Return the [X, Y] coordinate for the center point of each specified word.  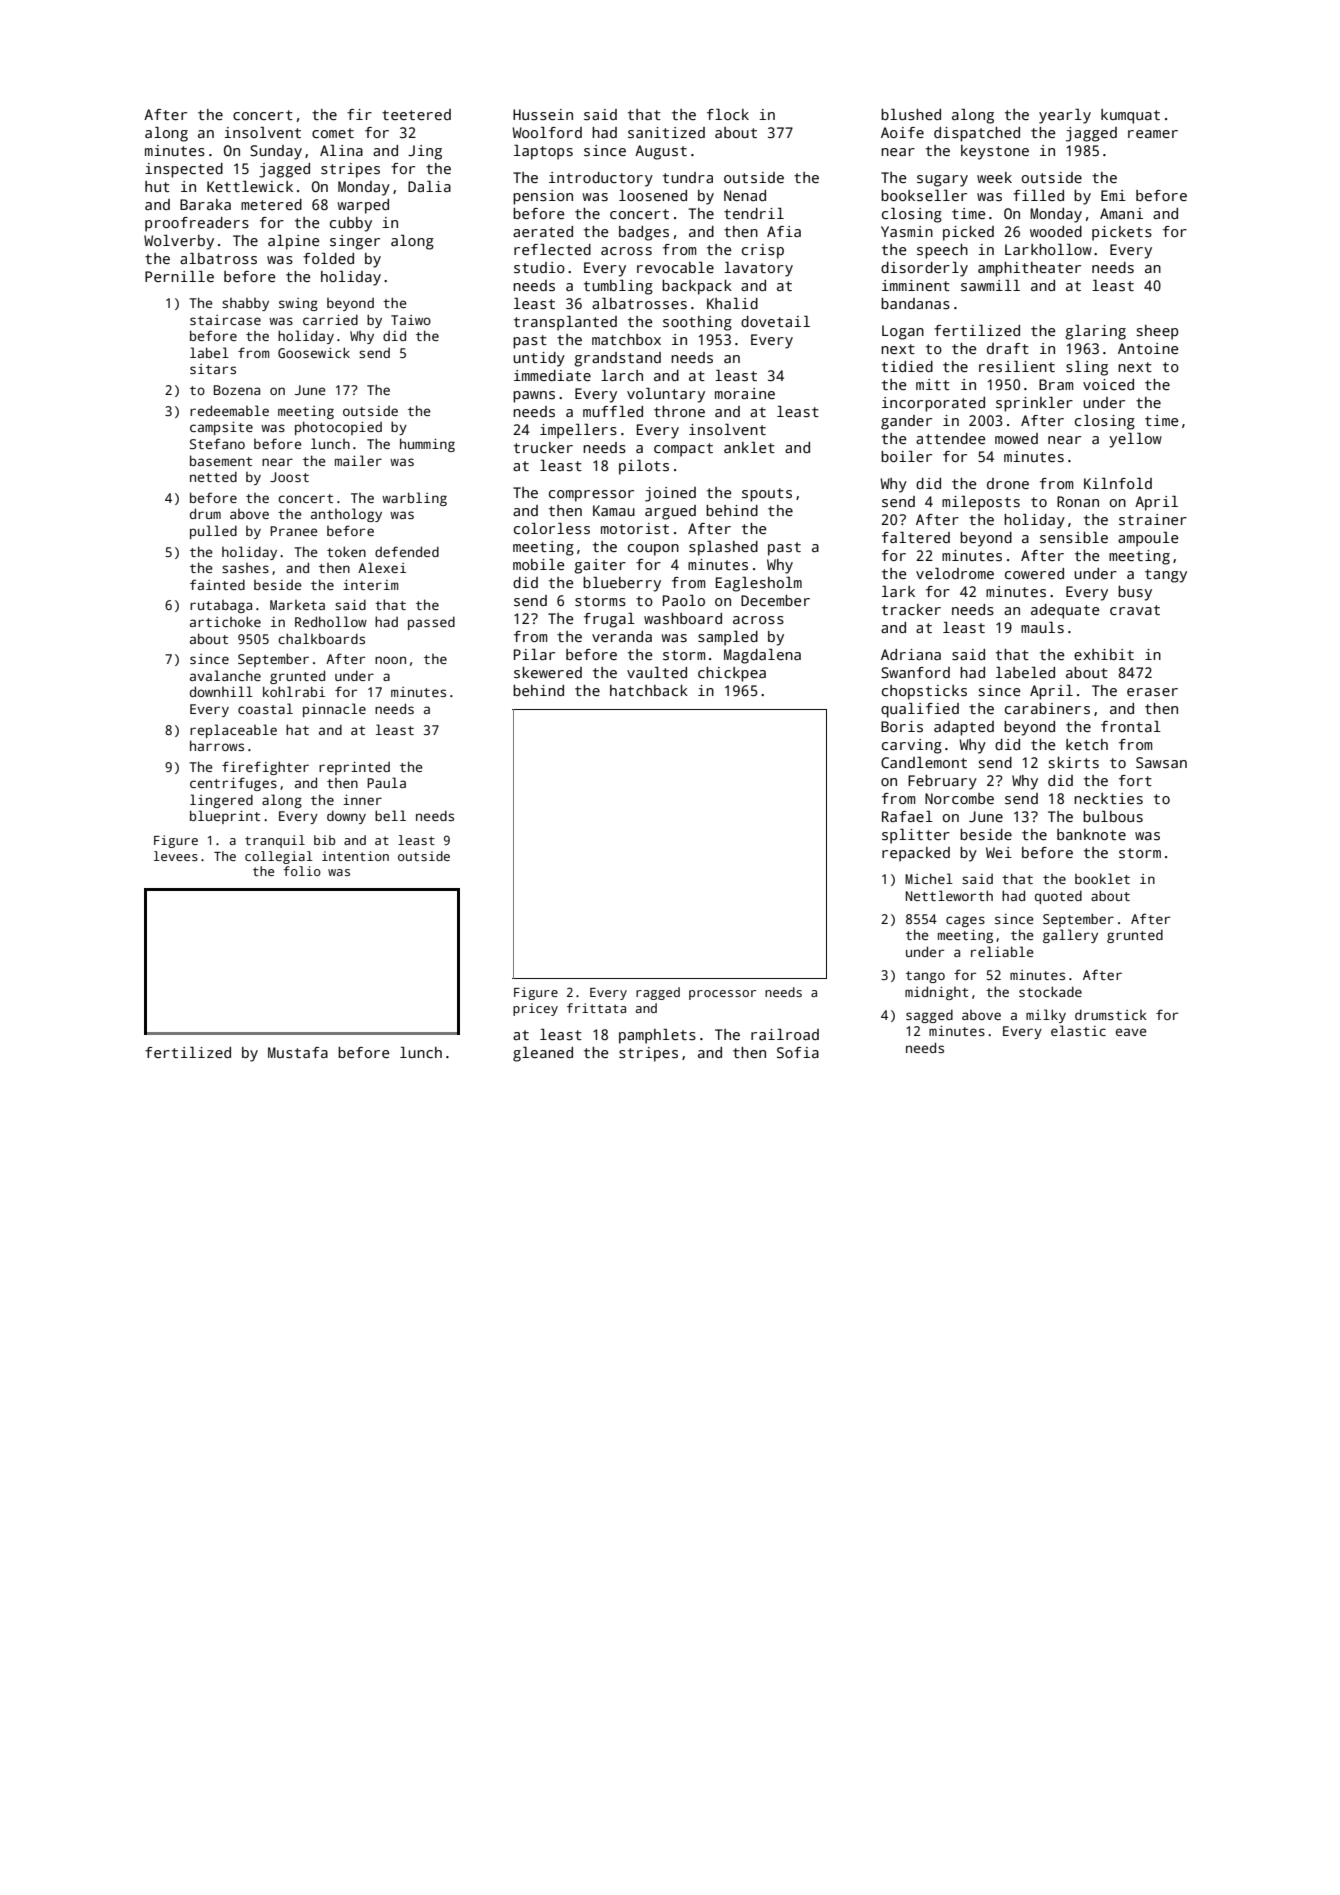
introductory [601, 179]
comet [333, 133]
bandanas [915, 303]
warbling [414, 499]
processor [722, 995]
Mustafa [298, 1052]
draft [1008, 348]
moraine [745, 393]
